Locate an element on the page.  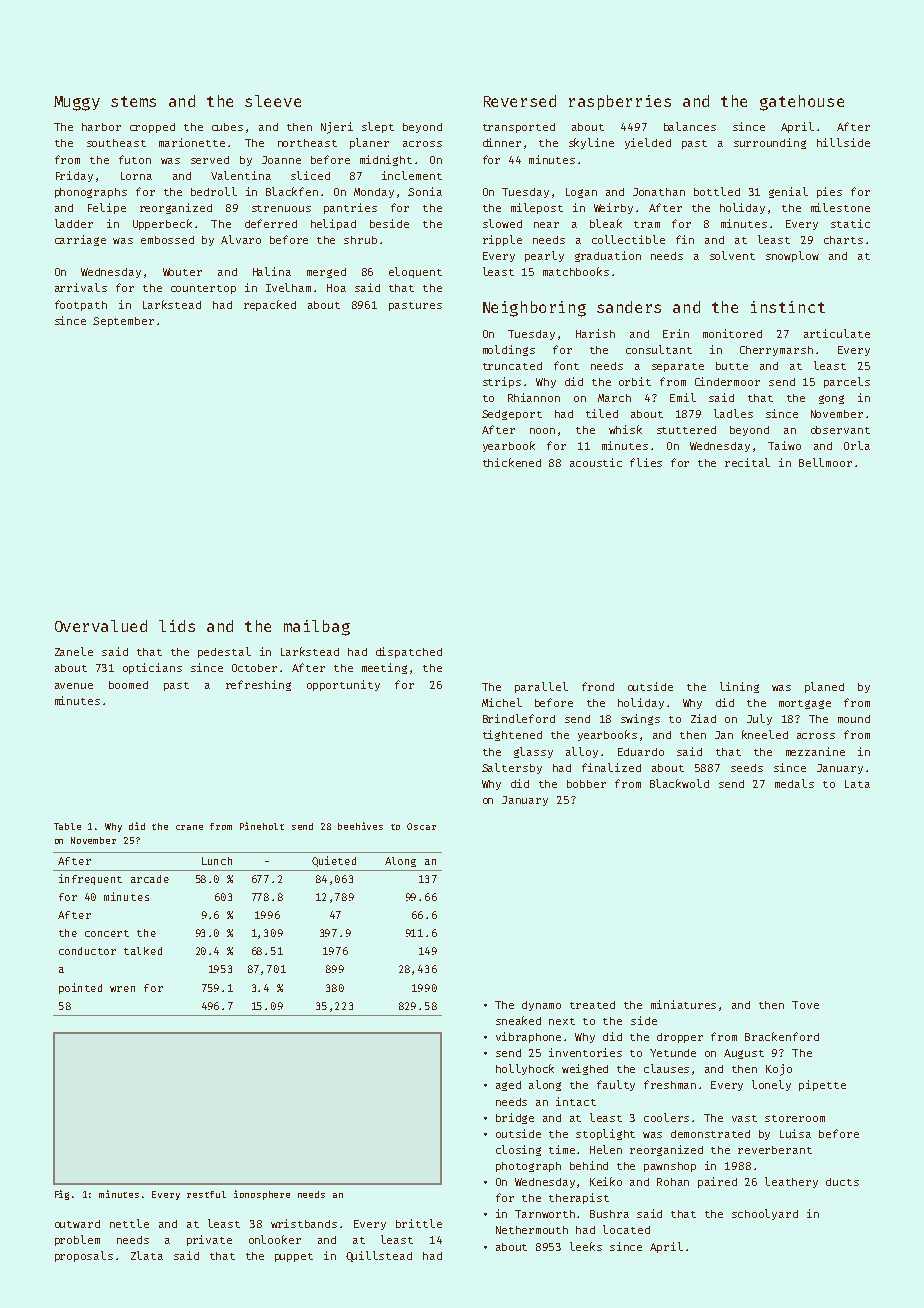
recital is located at coordinates (747, 462).
